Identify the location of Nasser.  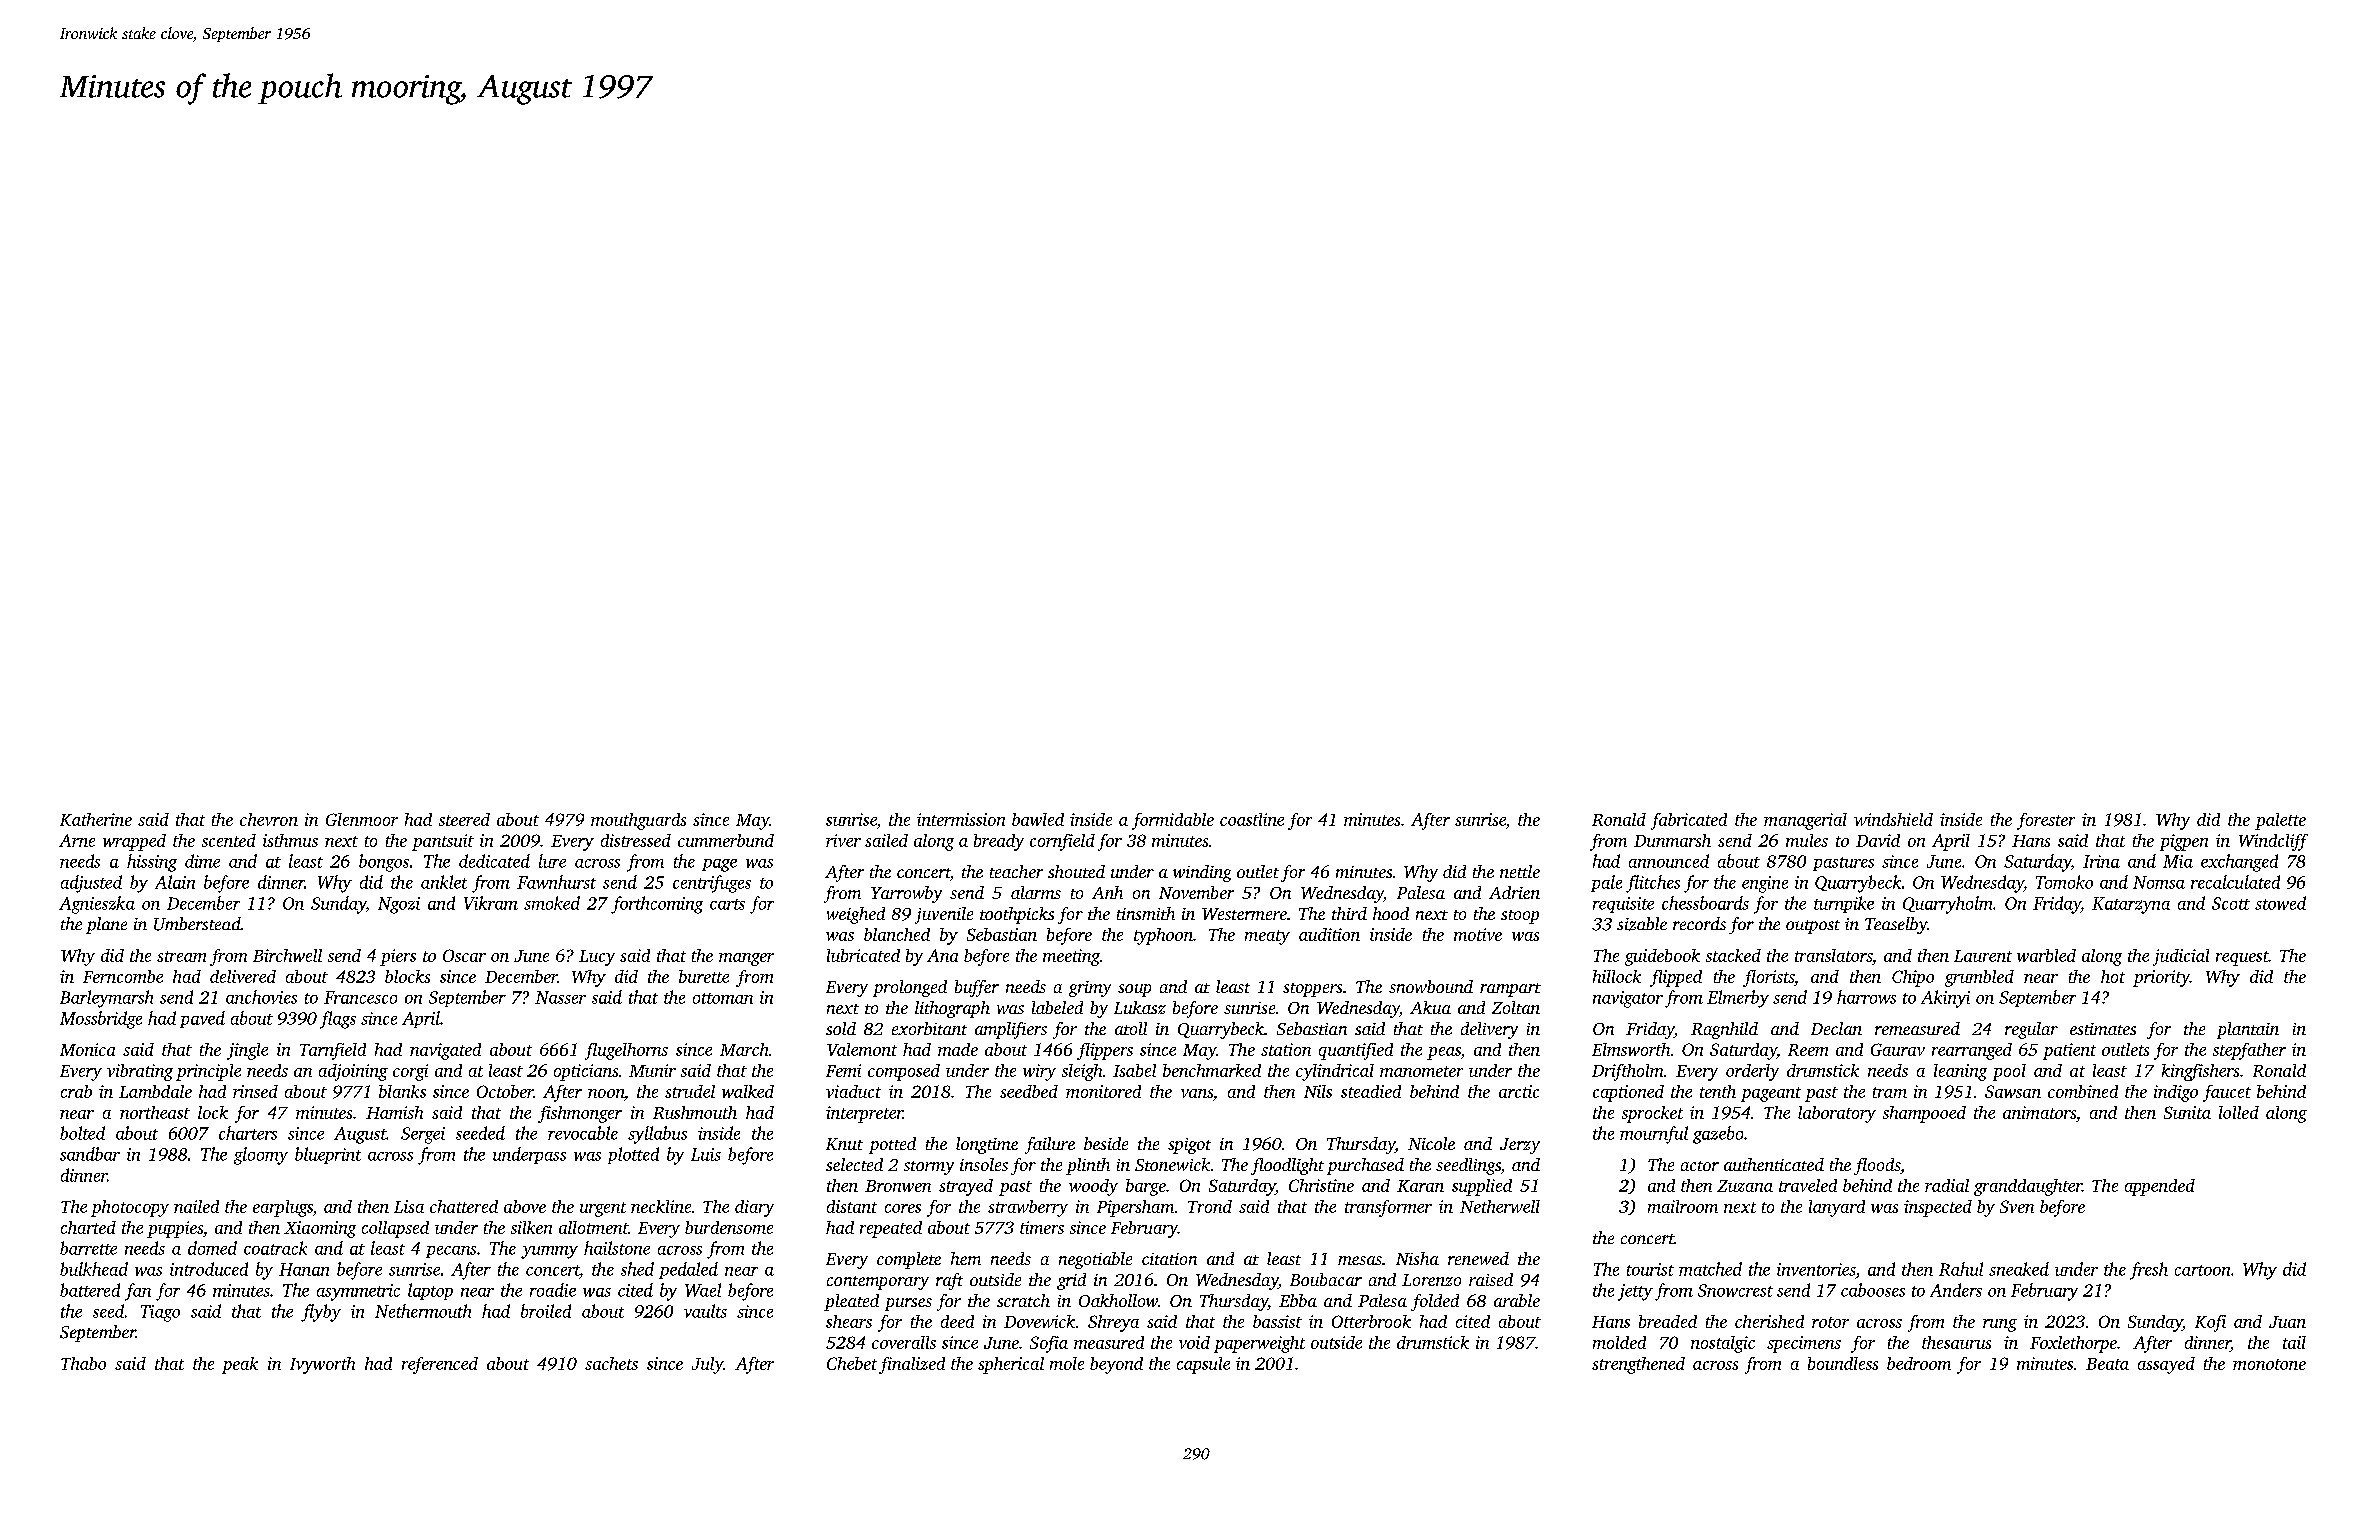
(560, 997).
